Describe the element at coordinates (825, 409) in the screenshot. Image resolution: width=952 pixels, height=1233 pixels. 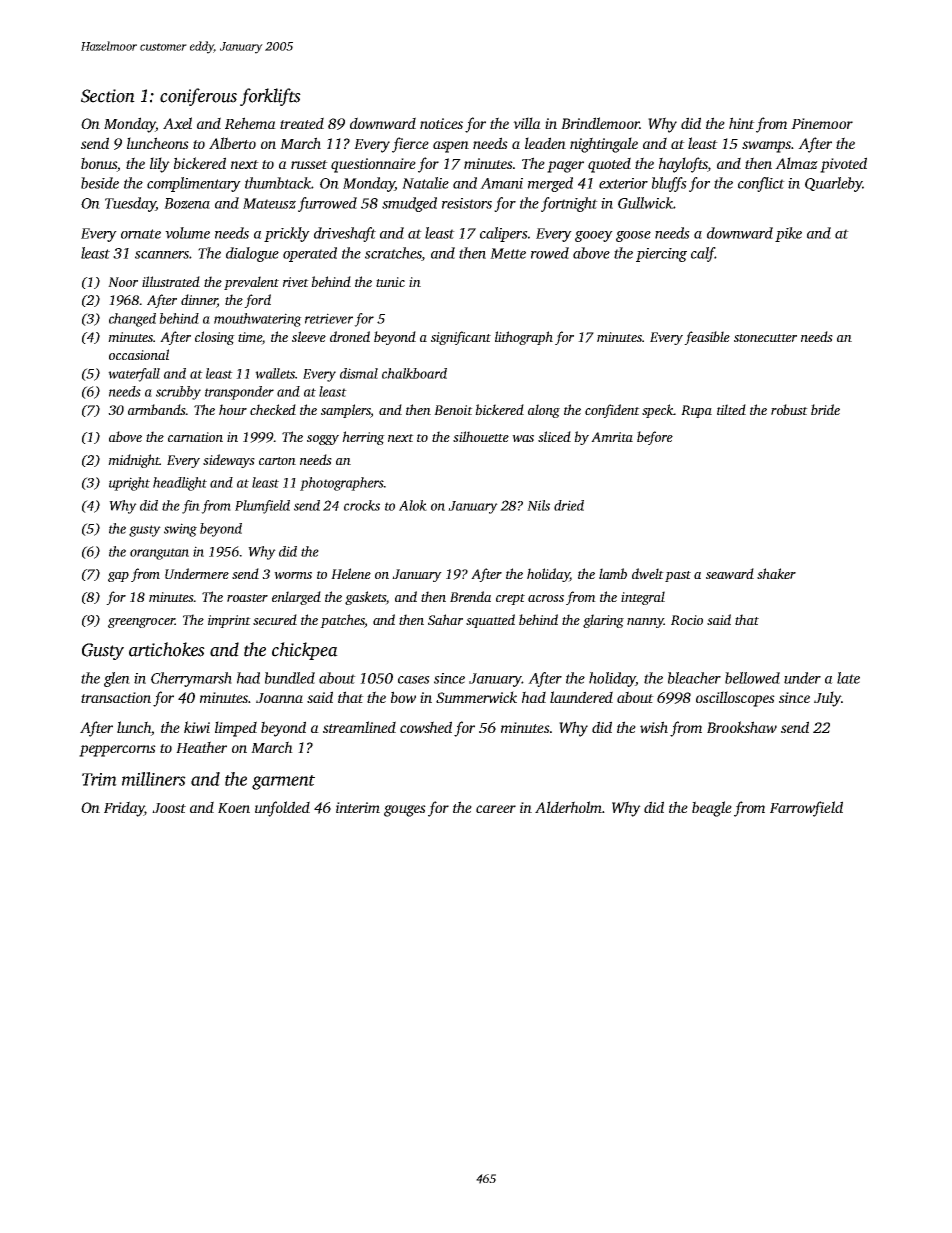
I see `bride` at that location.
